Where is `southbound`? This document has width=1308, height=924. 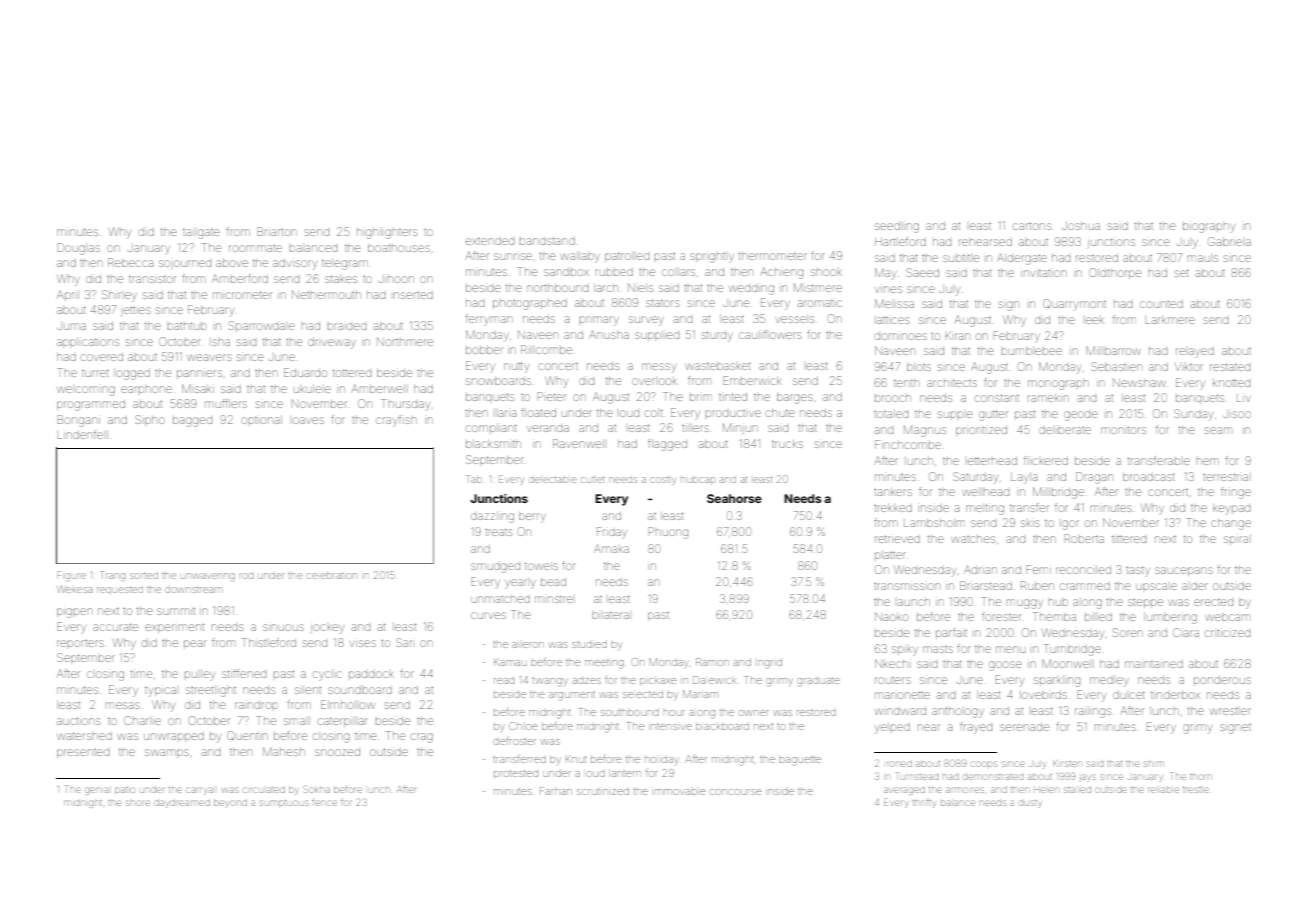 southbound is located at coordinates (630, 712).
